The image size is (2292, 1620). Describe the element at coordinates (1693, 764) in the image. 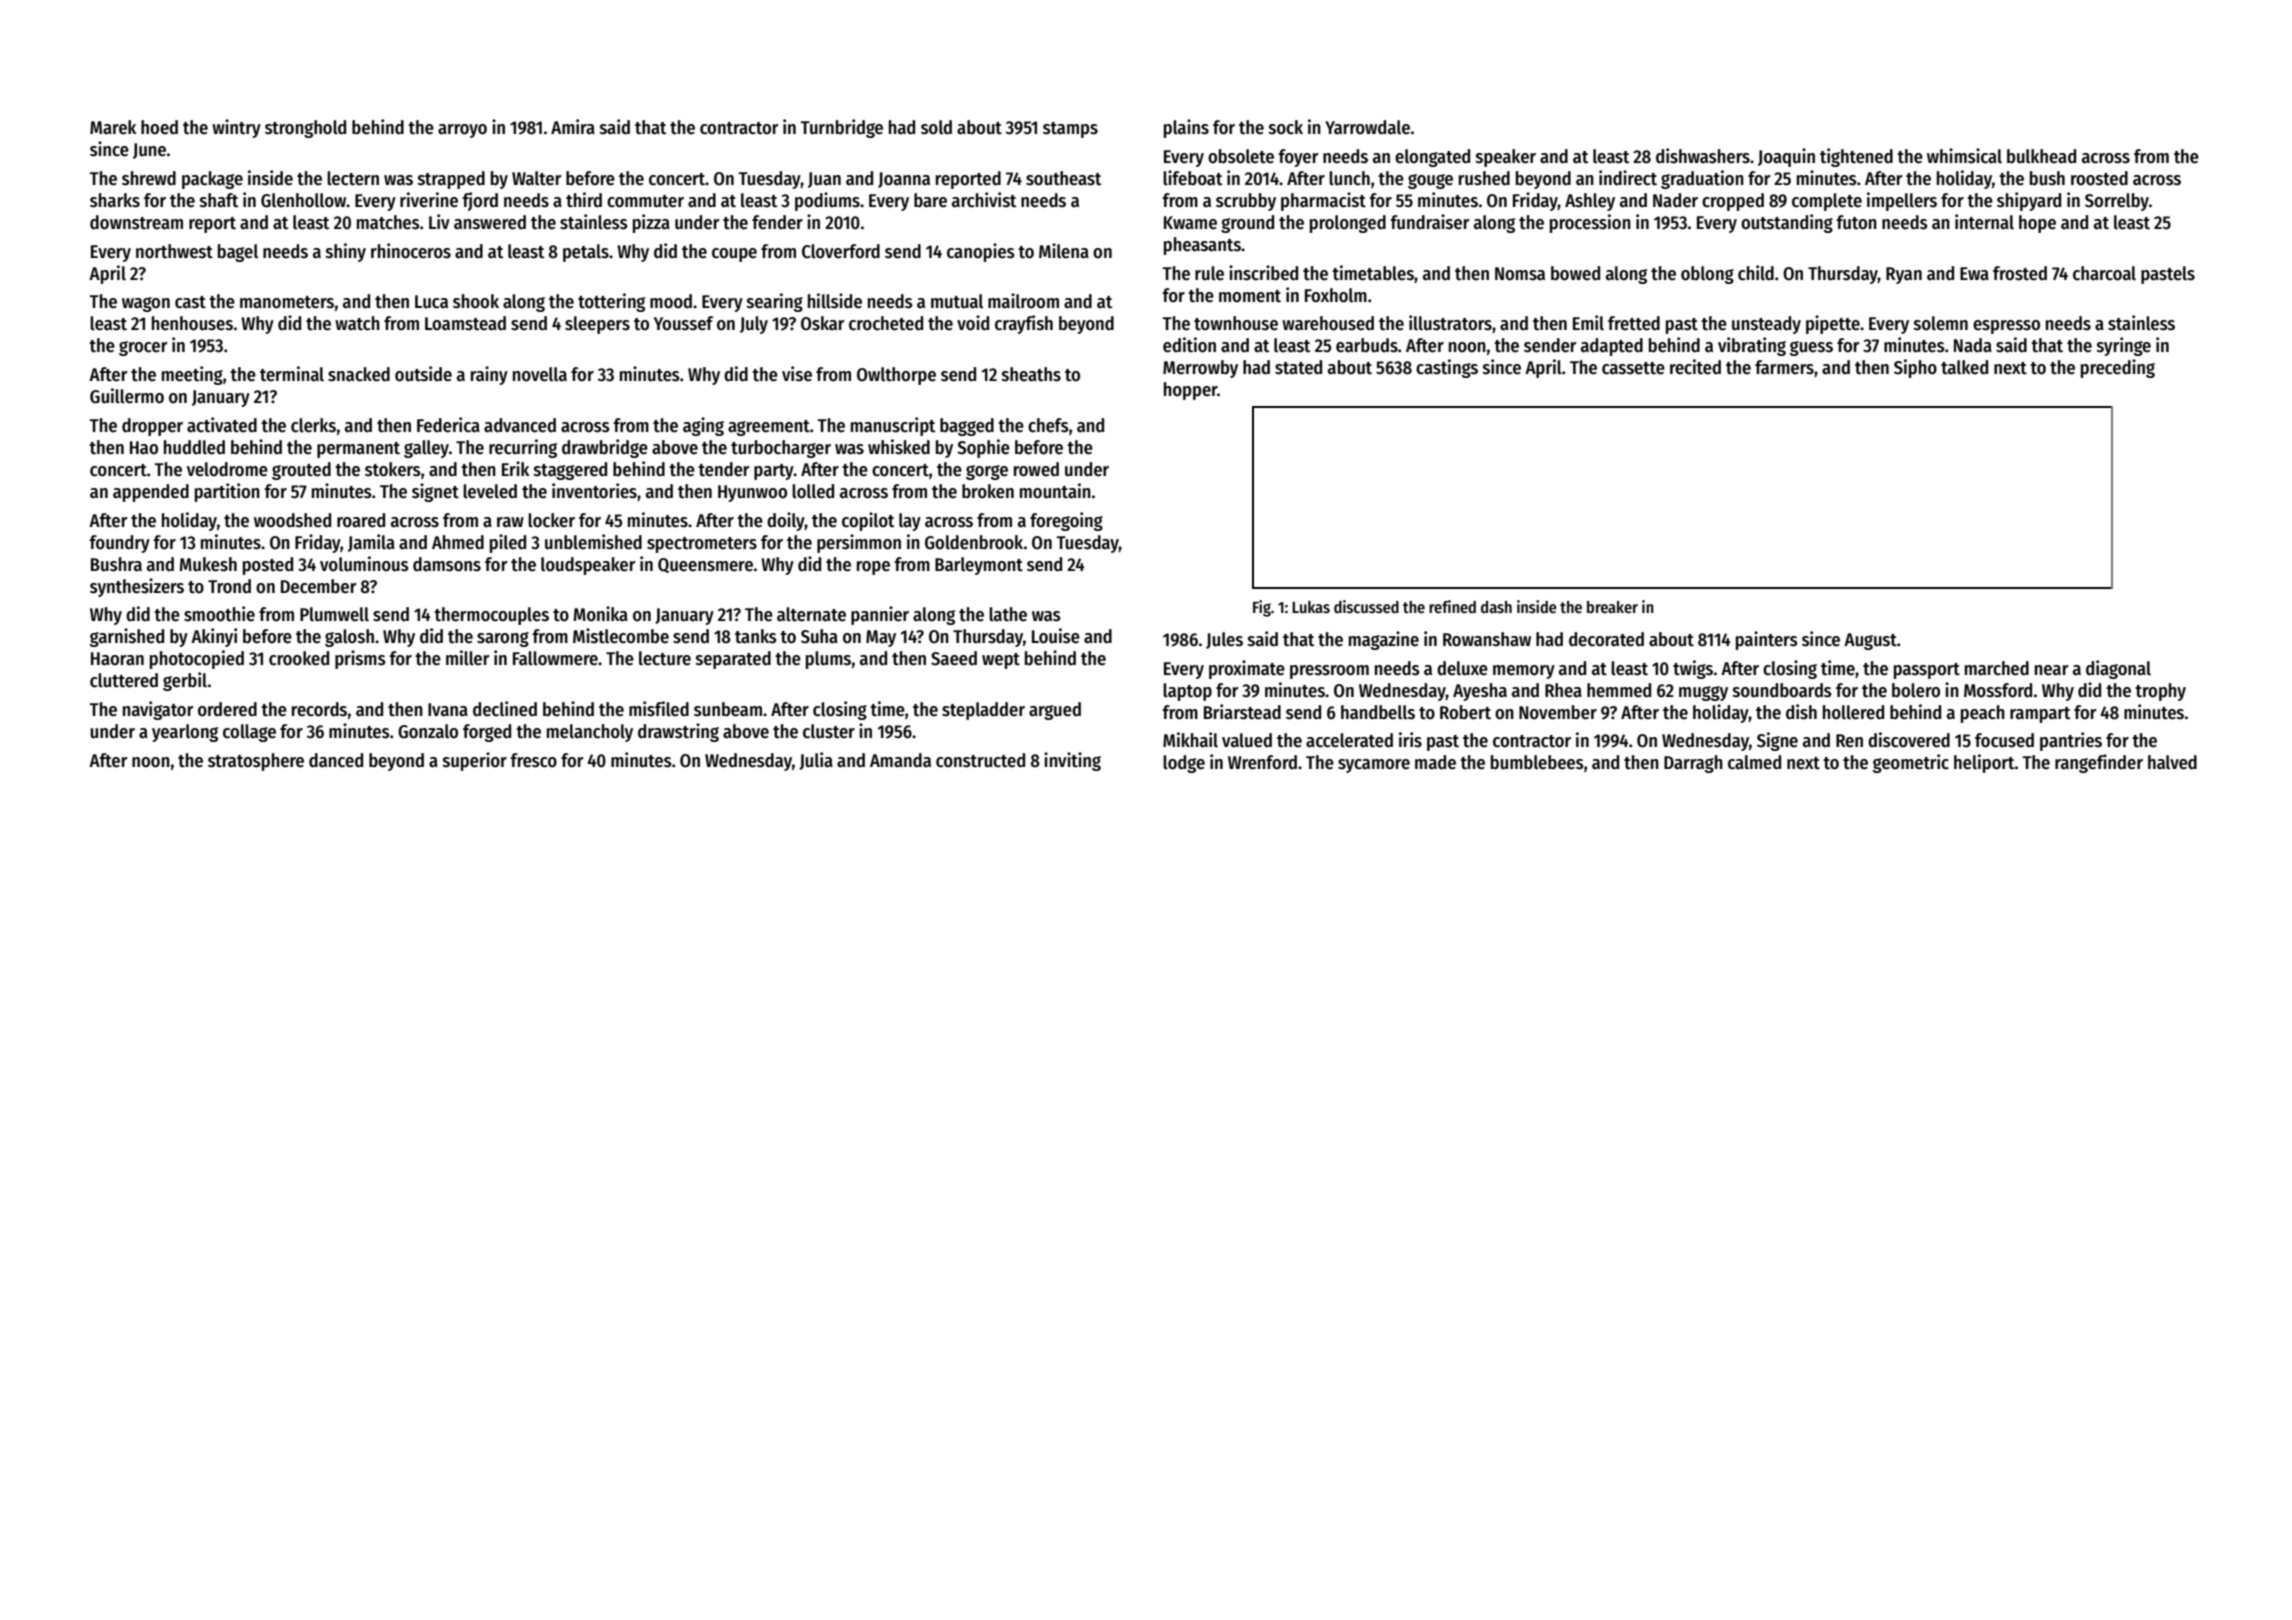

I see `Darragh` at that location.
